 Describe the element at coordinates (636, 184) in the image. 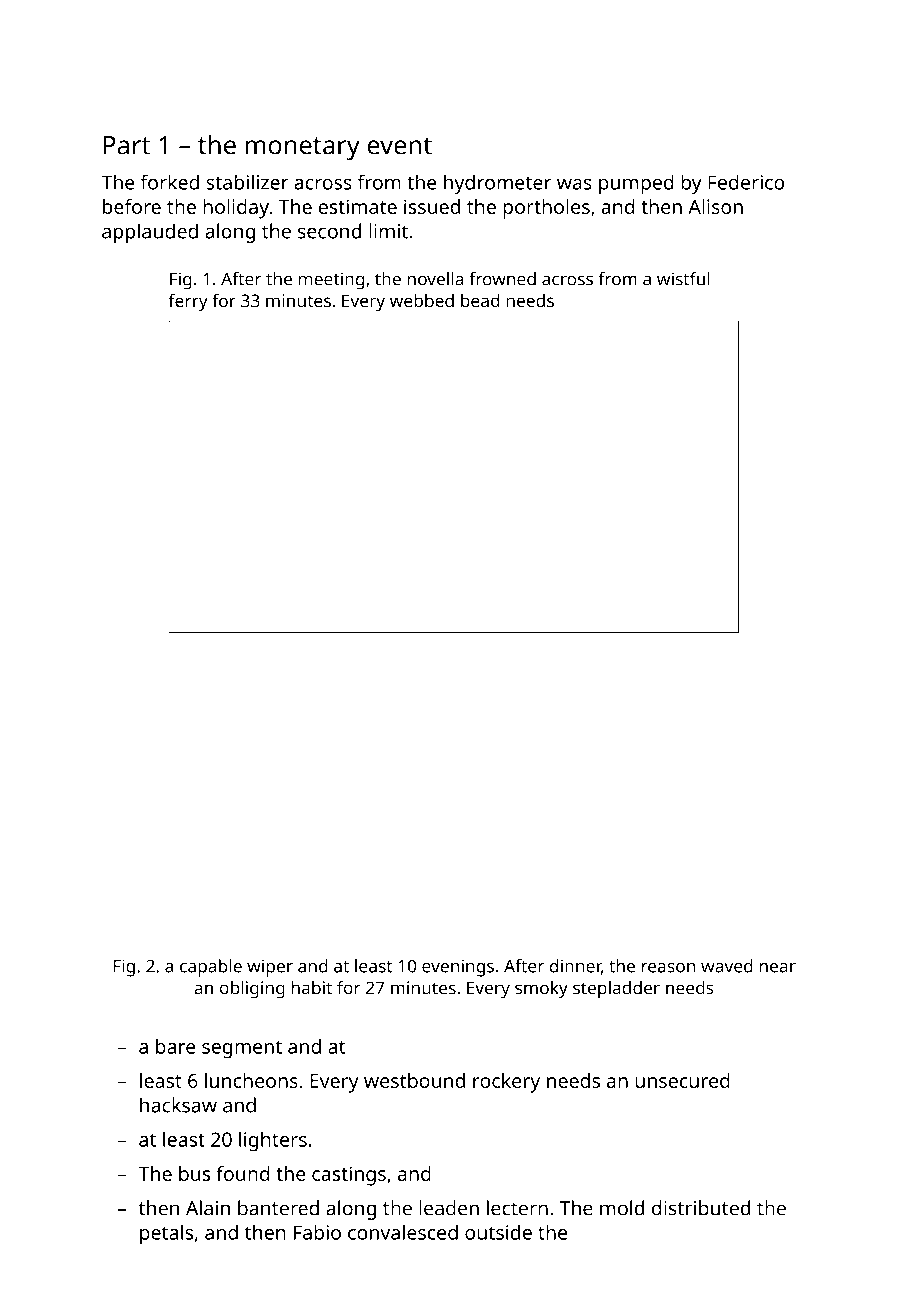

I see `pumped` at that location.
